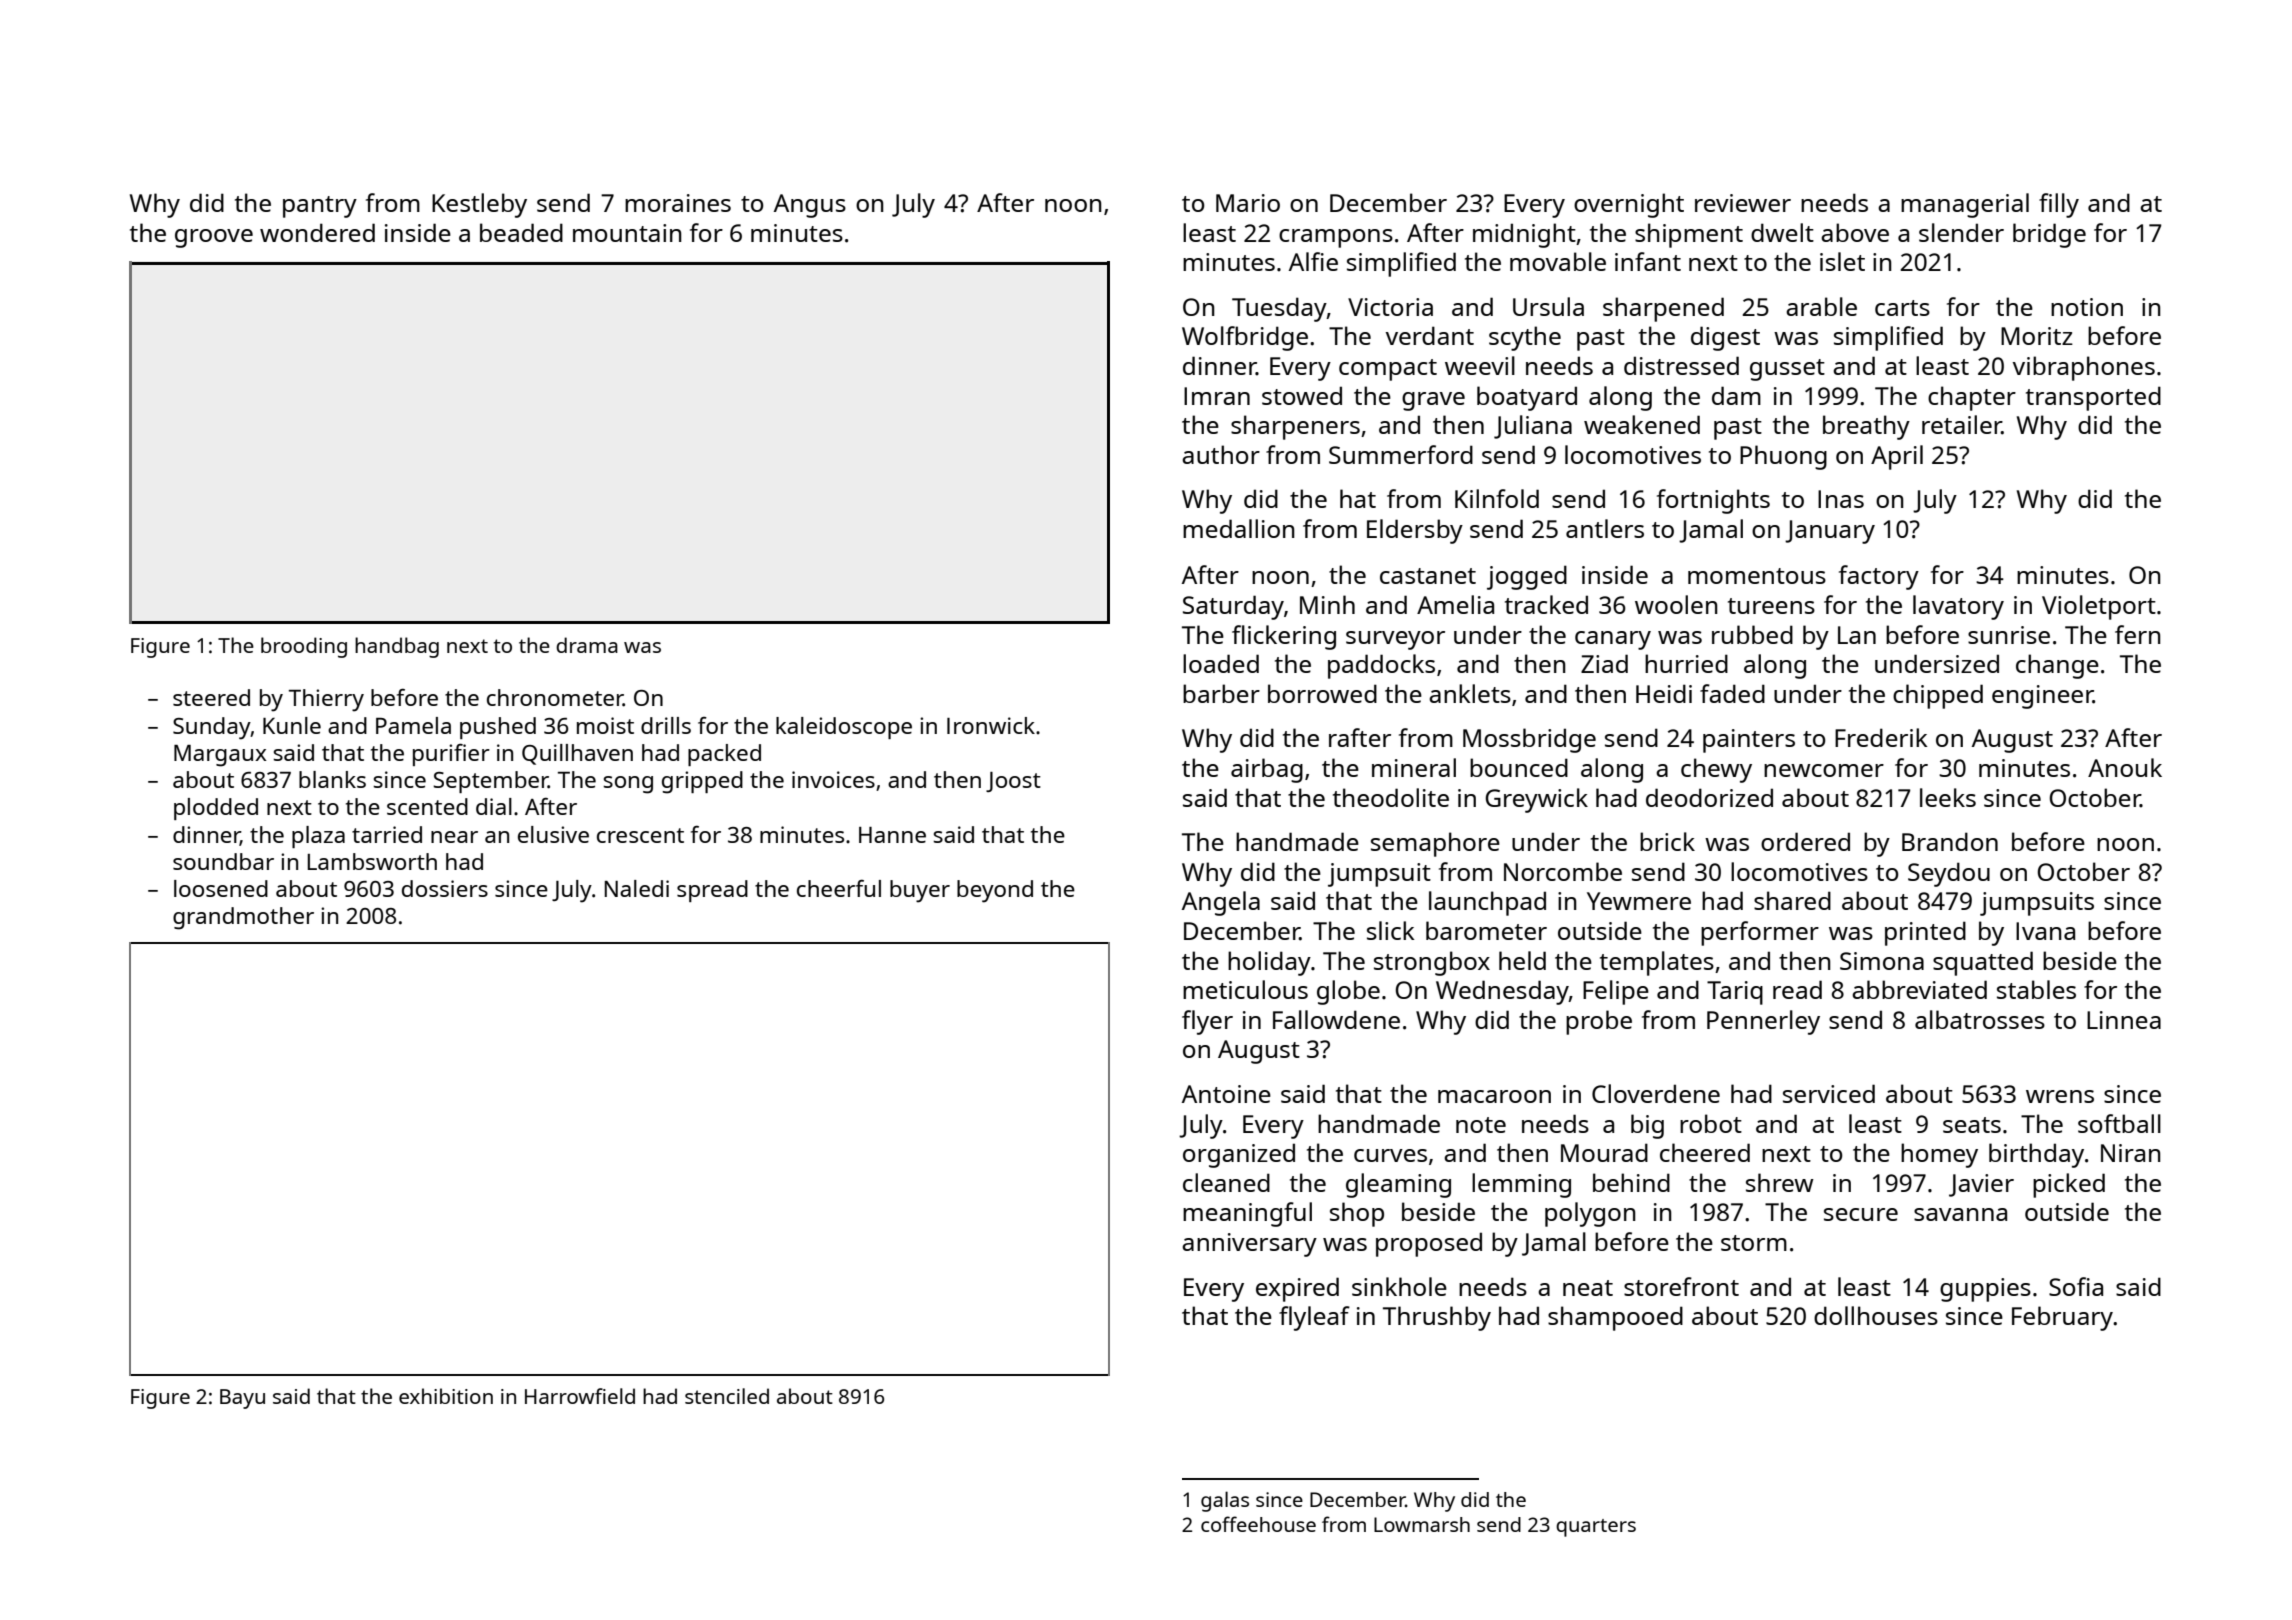 The height and width of the screenshot is (1620, 2292). Describe the element at coordinates (810, 206) in the screenshot. I see `Angus` at that location.
